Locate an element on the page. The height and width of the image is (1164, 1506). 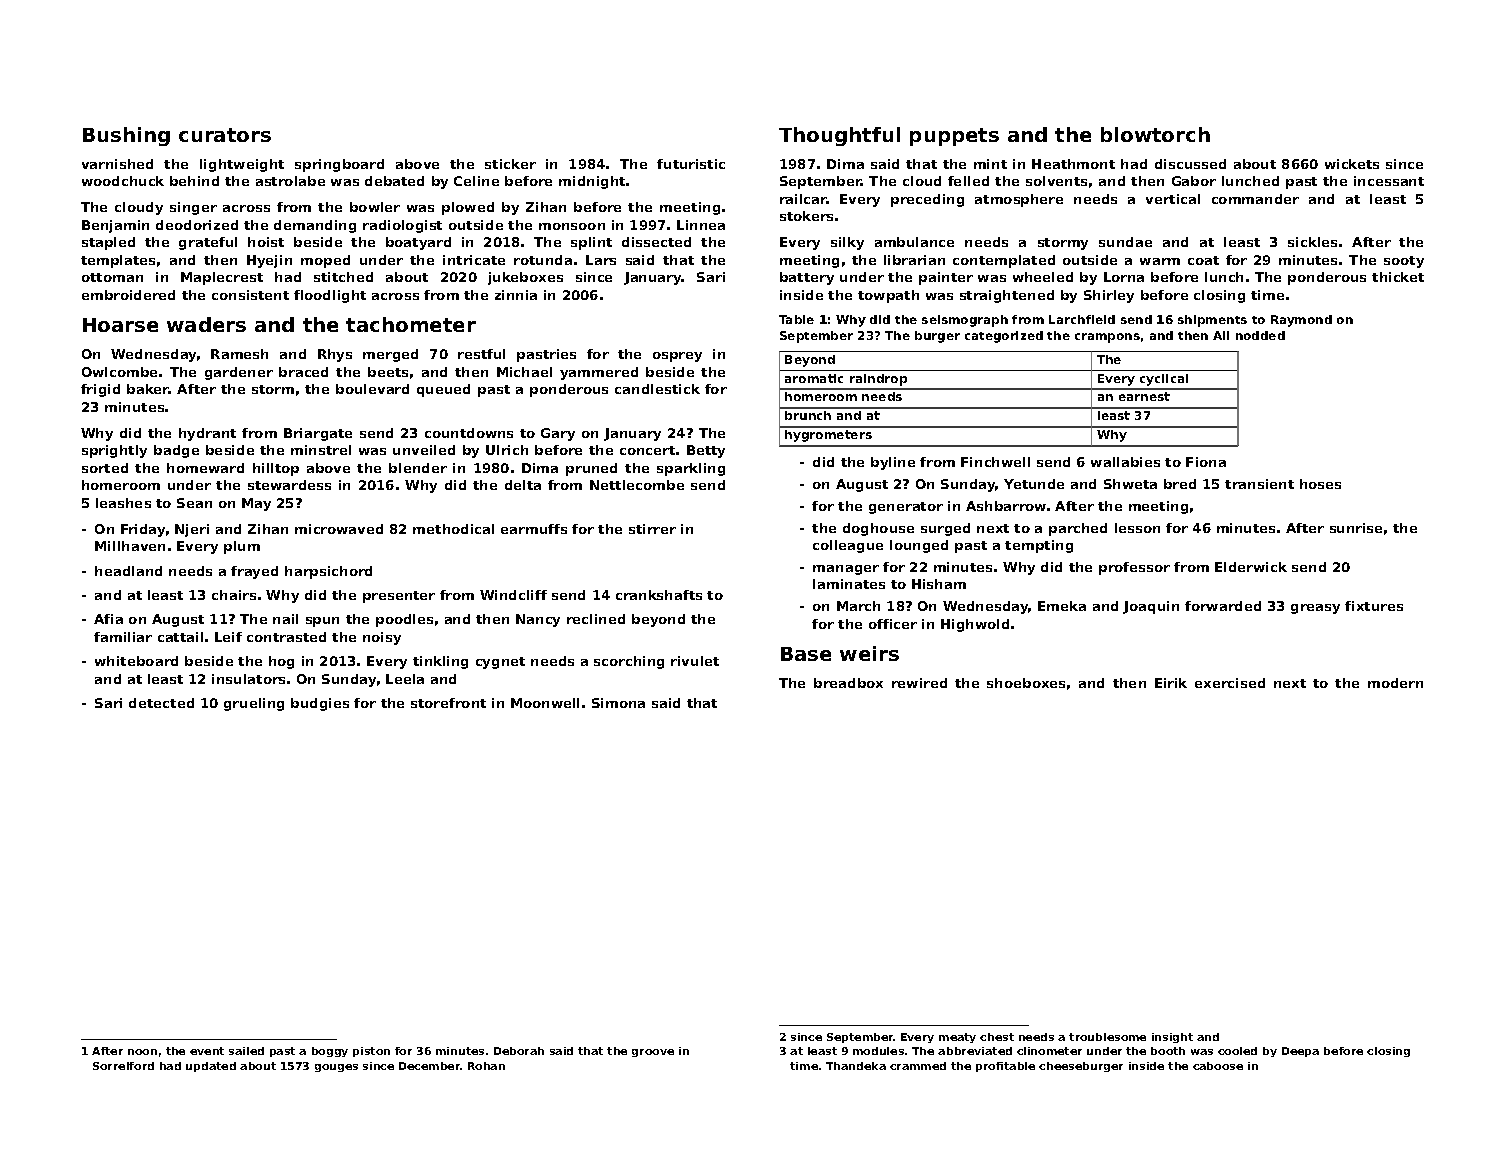
Rohan is located at coordinates (486, 1066).
